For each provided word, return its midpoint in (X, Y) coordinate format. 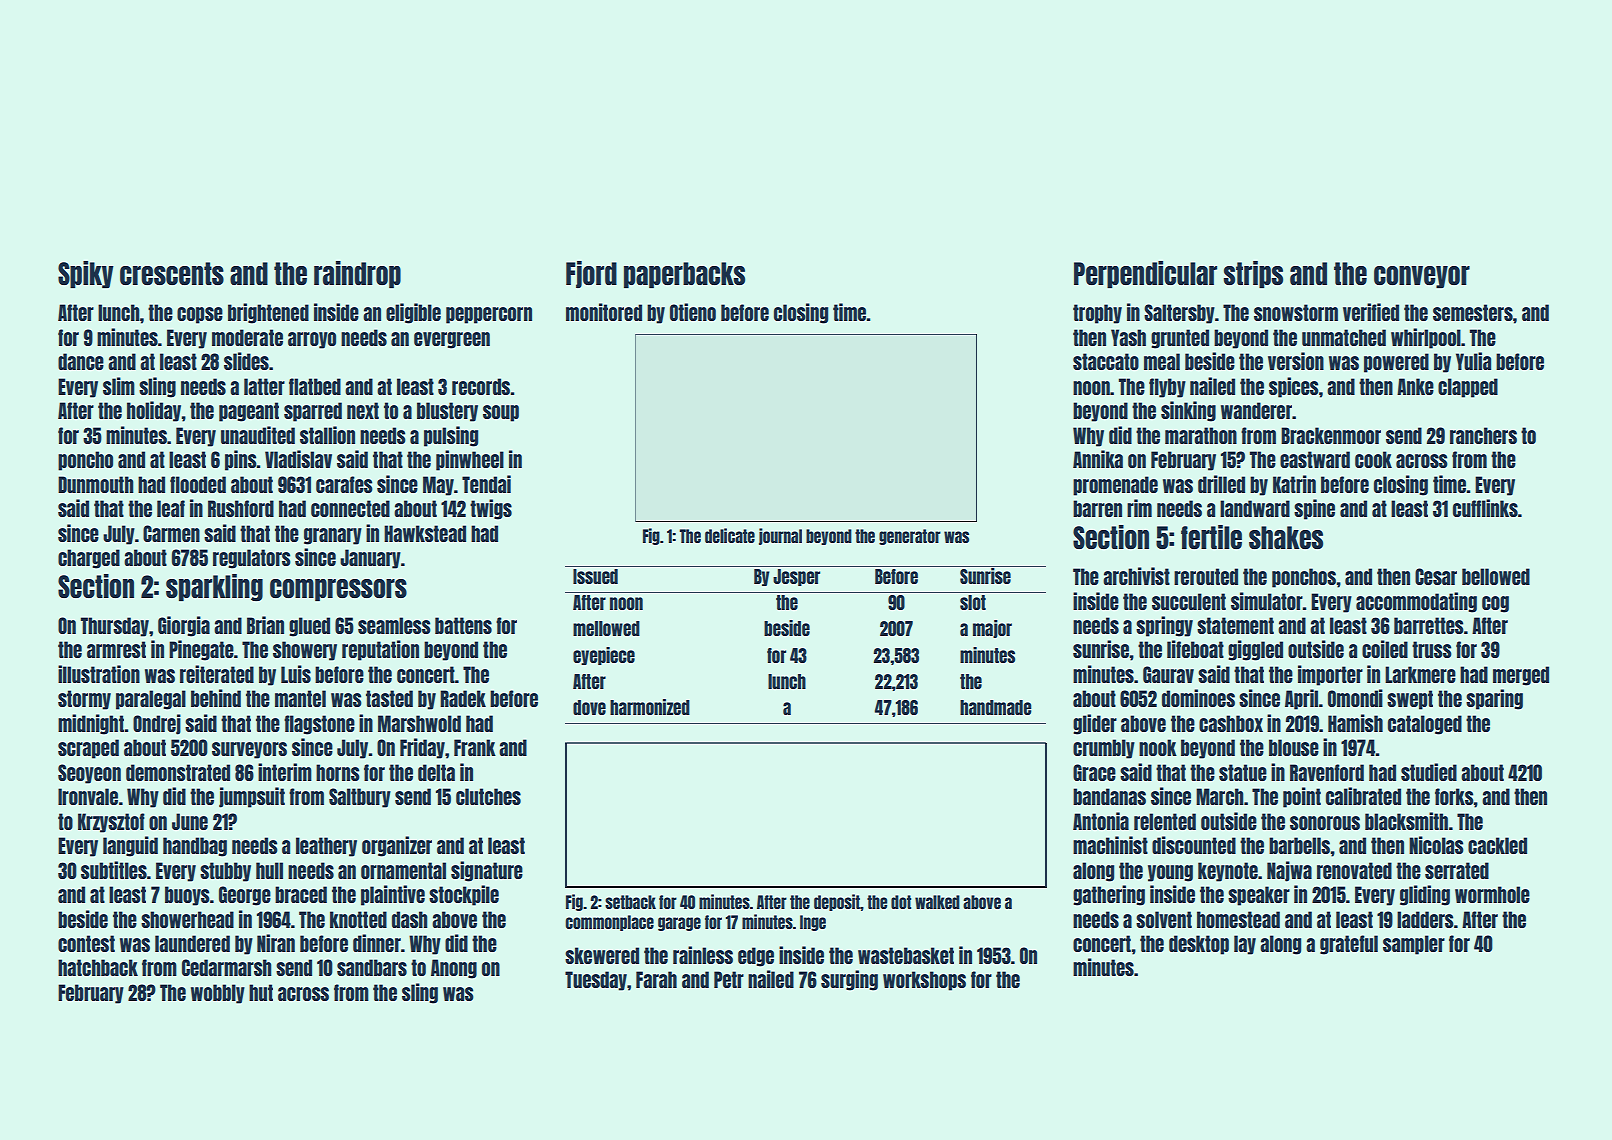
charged (89, 559)
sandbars (372, 967)
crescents (172, 273)
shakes (1286, 537)
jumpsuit (252, 797)
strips (1253, 275)
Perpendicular (1145, 275)
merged (1521, 676)
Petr (729, 979)
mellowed (606, 628)
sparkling (214, 588)
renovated (1354, 870)
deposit (837, 902)
